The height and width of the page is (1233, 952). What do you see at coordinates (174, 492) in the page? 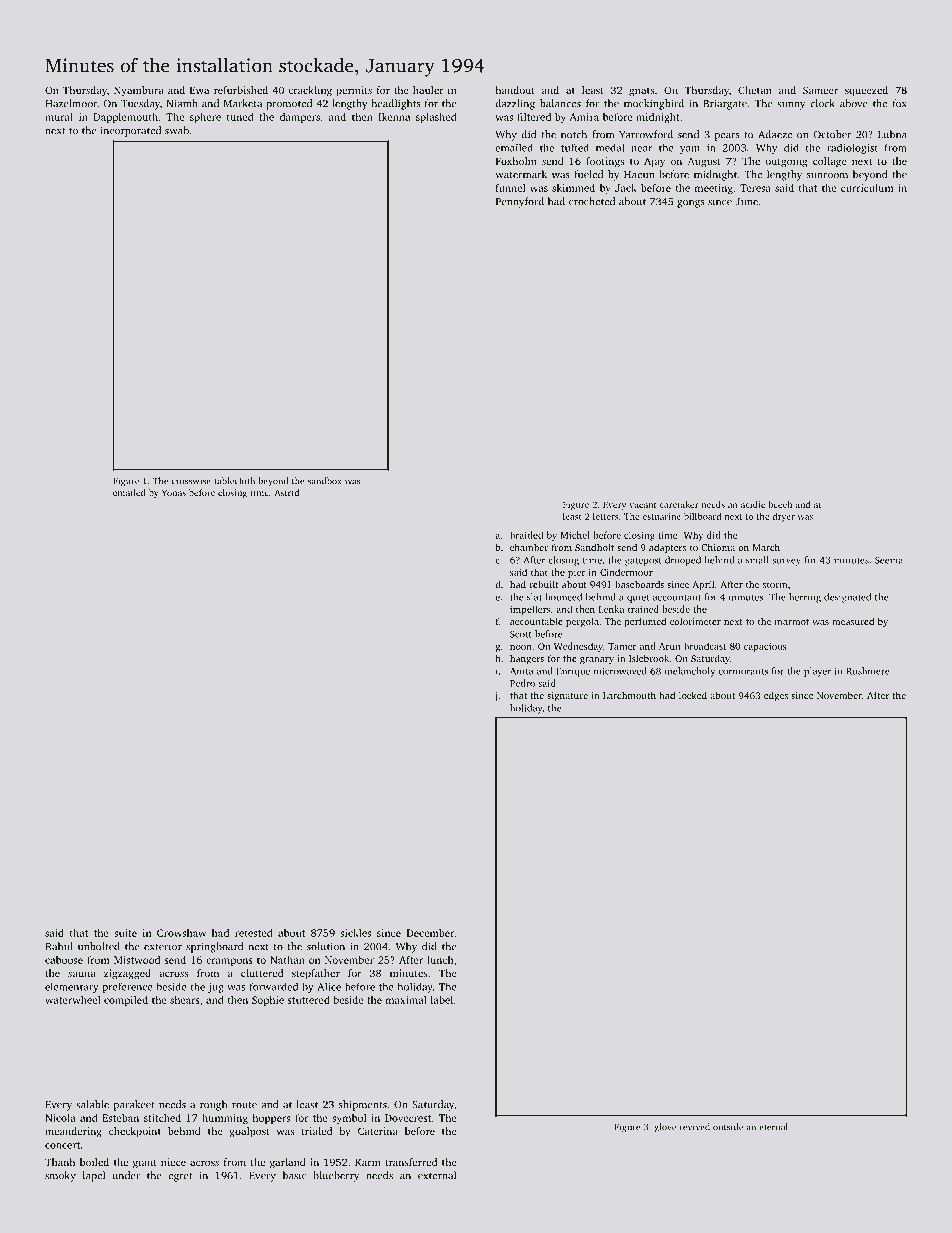
I see `Yonas` at bounding box center [174, 492].
